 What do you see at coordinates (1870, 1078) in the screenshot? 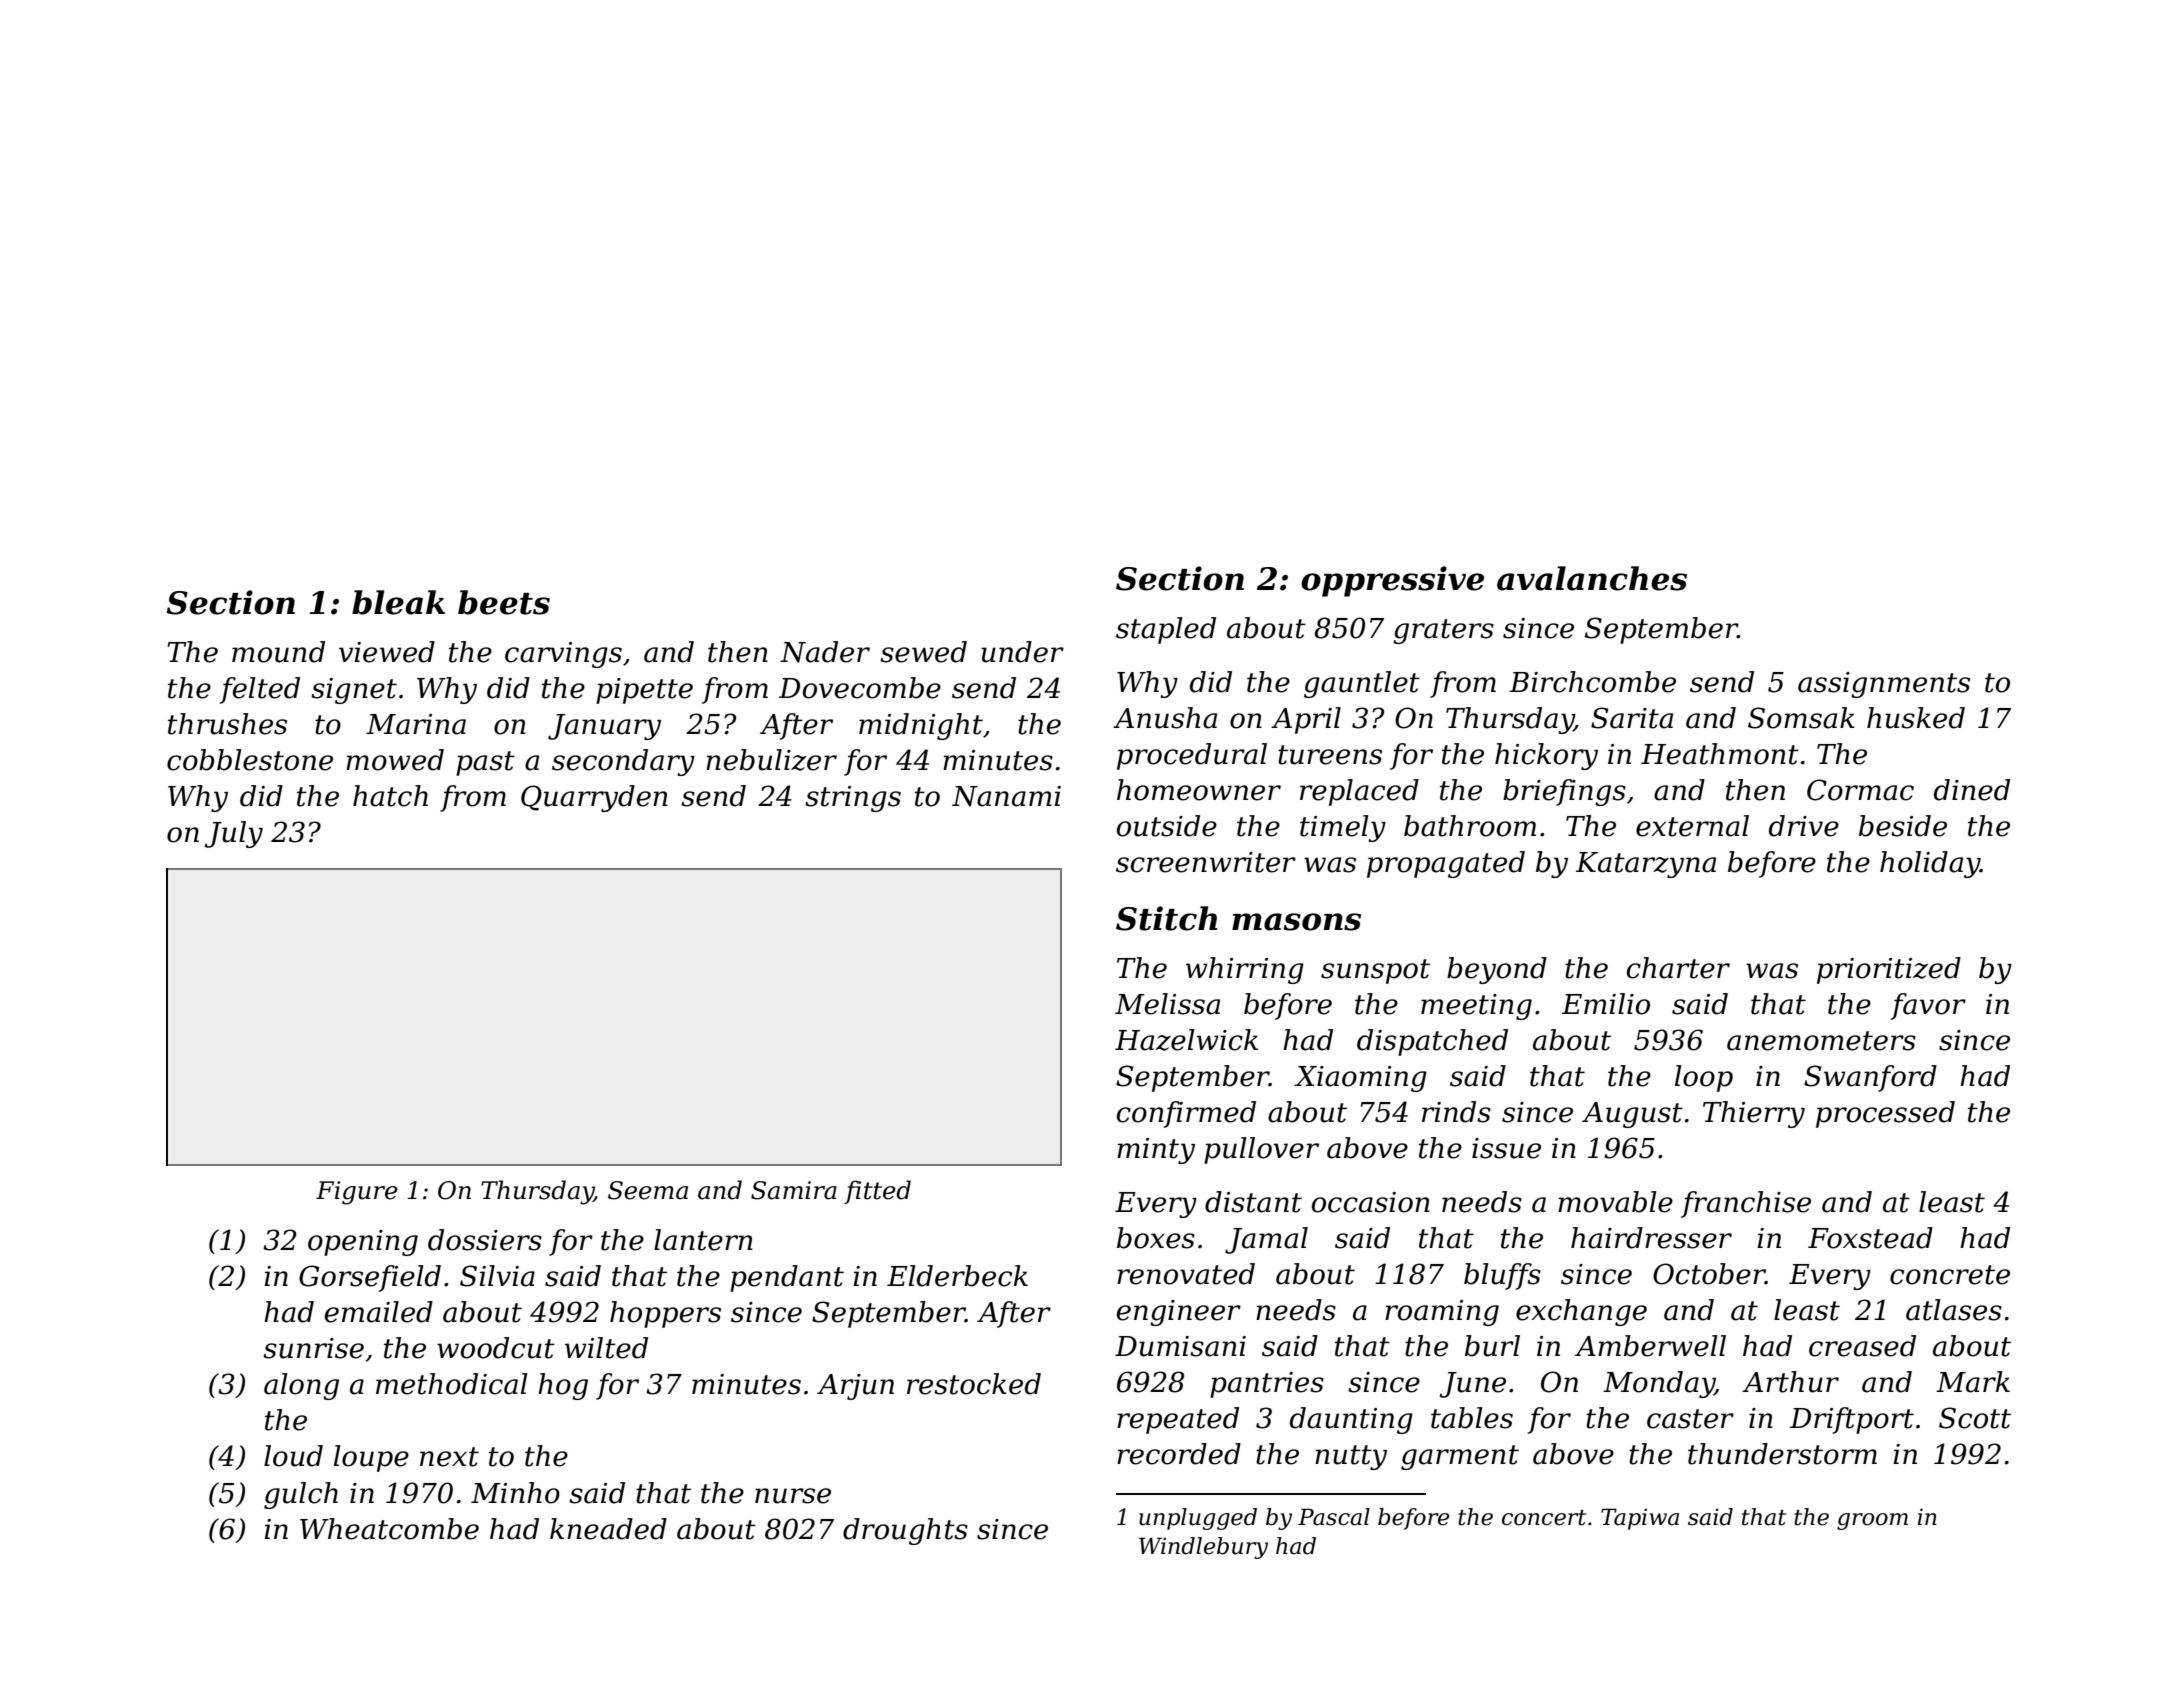
I see `Swanford` at bounding box center [1870, 1078].
